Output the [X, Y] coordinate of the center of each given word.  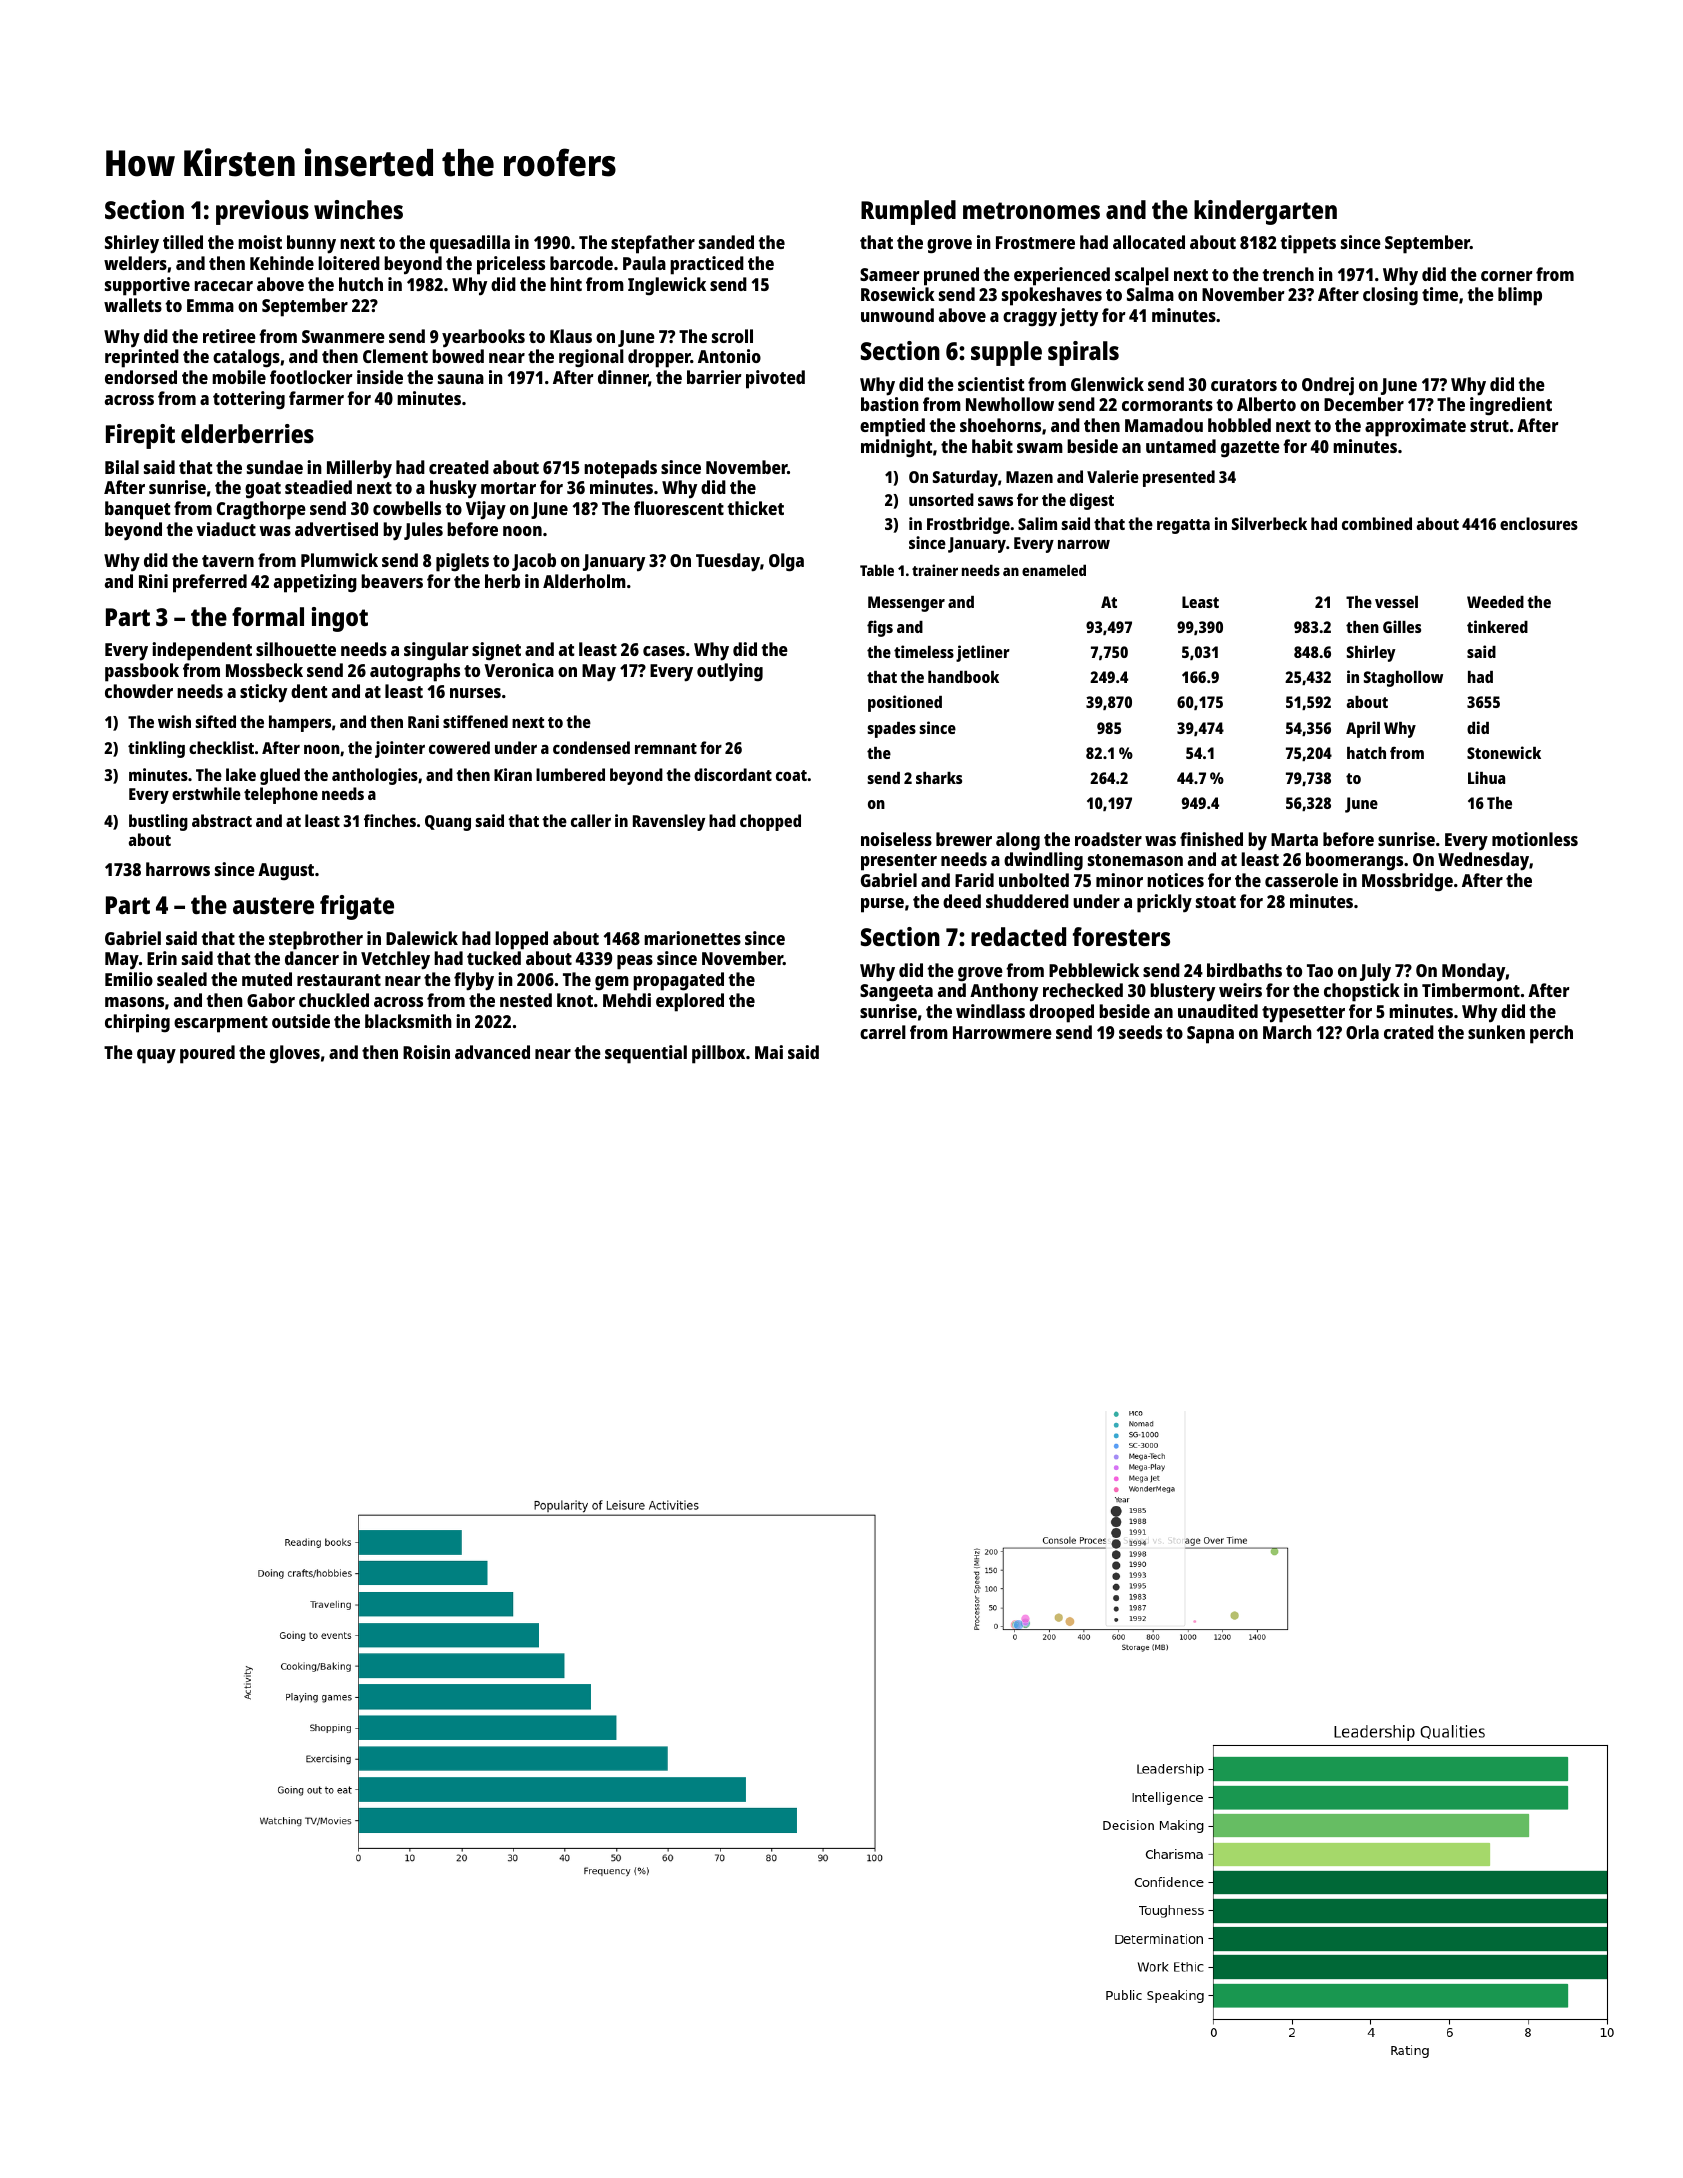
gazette [1250, 449]
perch [1551, 1034]
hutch [361, 284]
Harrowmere [1002, 1032]
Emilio [129, 979]
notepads [620, 469]
